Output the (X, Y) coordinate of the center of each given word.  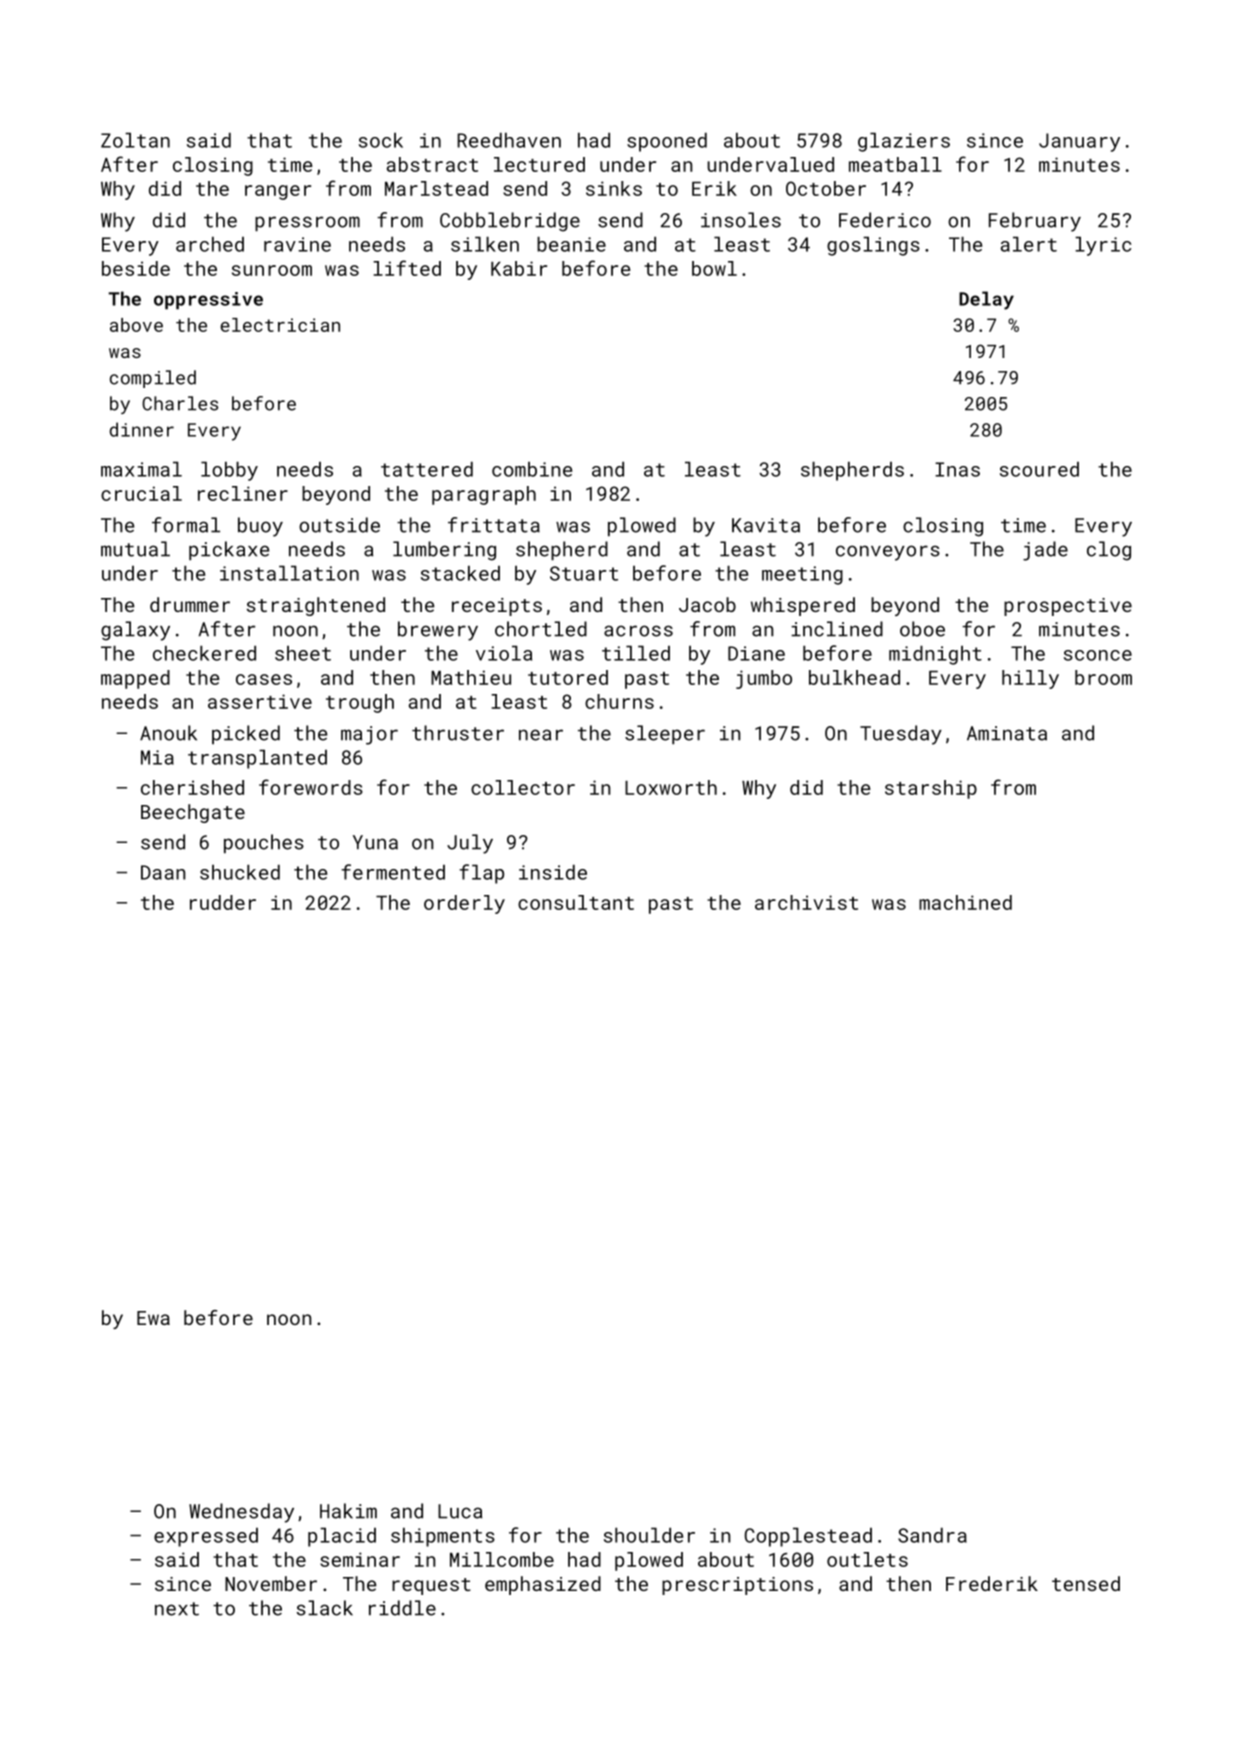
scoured (1039, 469)
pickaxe (229, 550)
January (1079, 142)
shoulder (649, 1535)
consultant (576, 902)
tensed (1086, 1583)
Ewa (153, 1318)
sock (381, 140)
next (177, 1609)
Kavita (766, 525)
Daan (163, 872)
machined (965, 902)
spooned (667, 142)
